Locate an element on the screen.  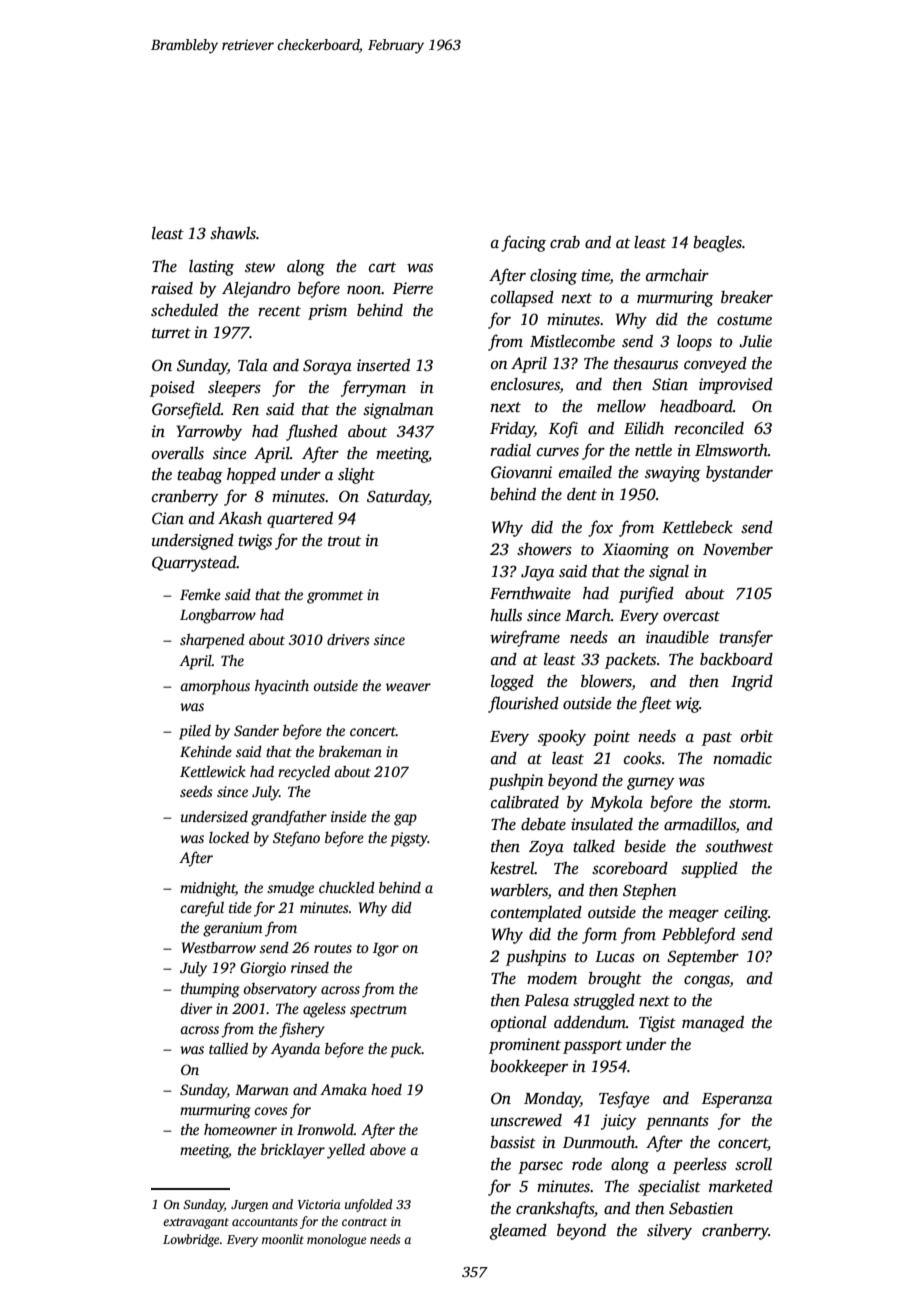
Pierre is located at coordinates (413, 288).
